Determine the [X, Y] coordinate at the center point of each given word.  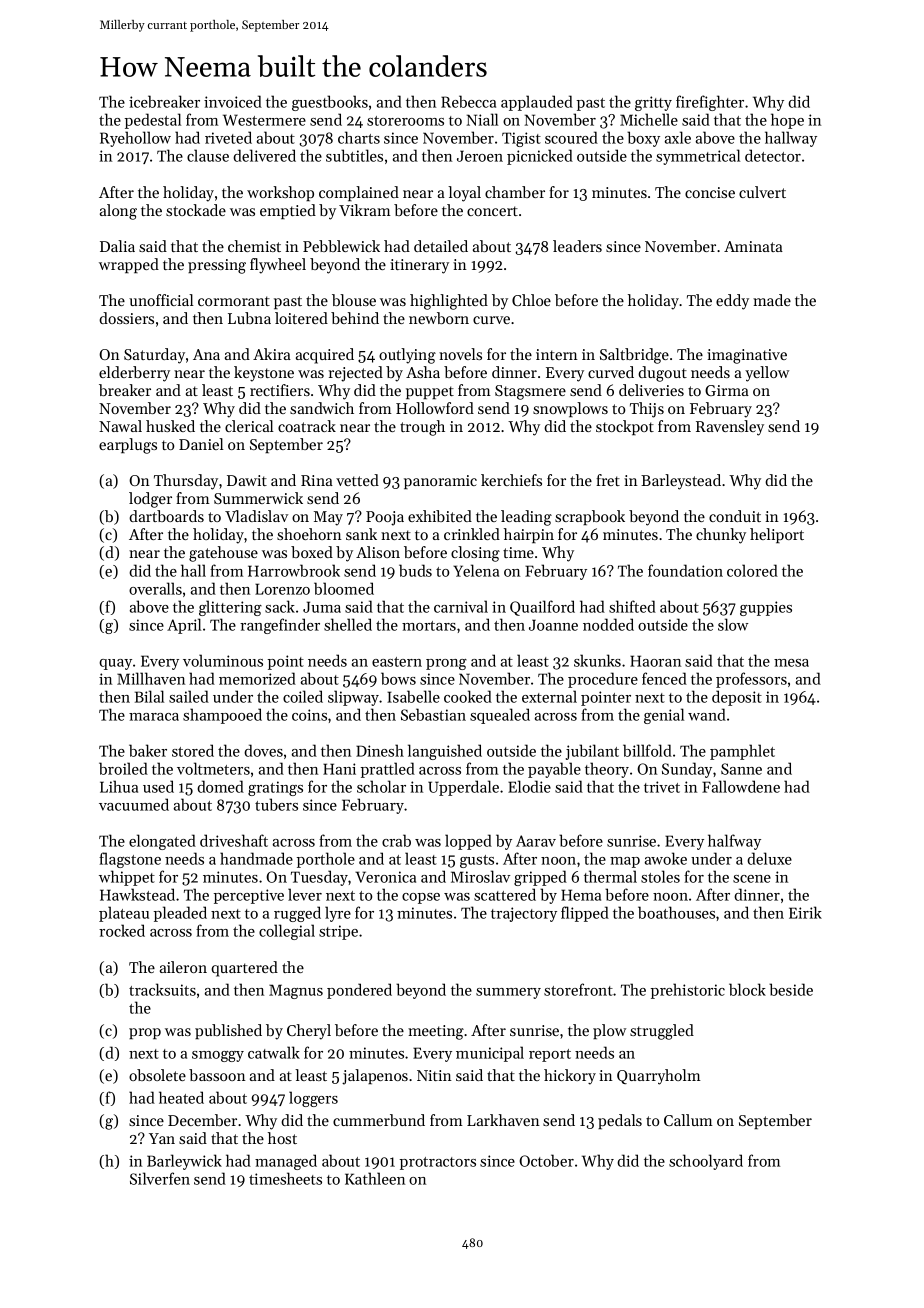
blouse [354, 300]
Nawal [120, 426]
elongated [162, 842]
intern [557, 354]
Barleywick [184, 1162]
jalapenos [375, 1077]
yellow [767, 374]
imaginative [747, 356]
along [118, 212]
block [747, 989]
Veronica [385, 877]
